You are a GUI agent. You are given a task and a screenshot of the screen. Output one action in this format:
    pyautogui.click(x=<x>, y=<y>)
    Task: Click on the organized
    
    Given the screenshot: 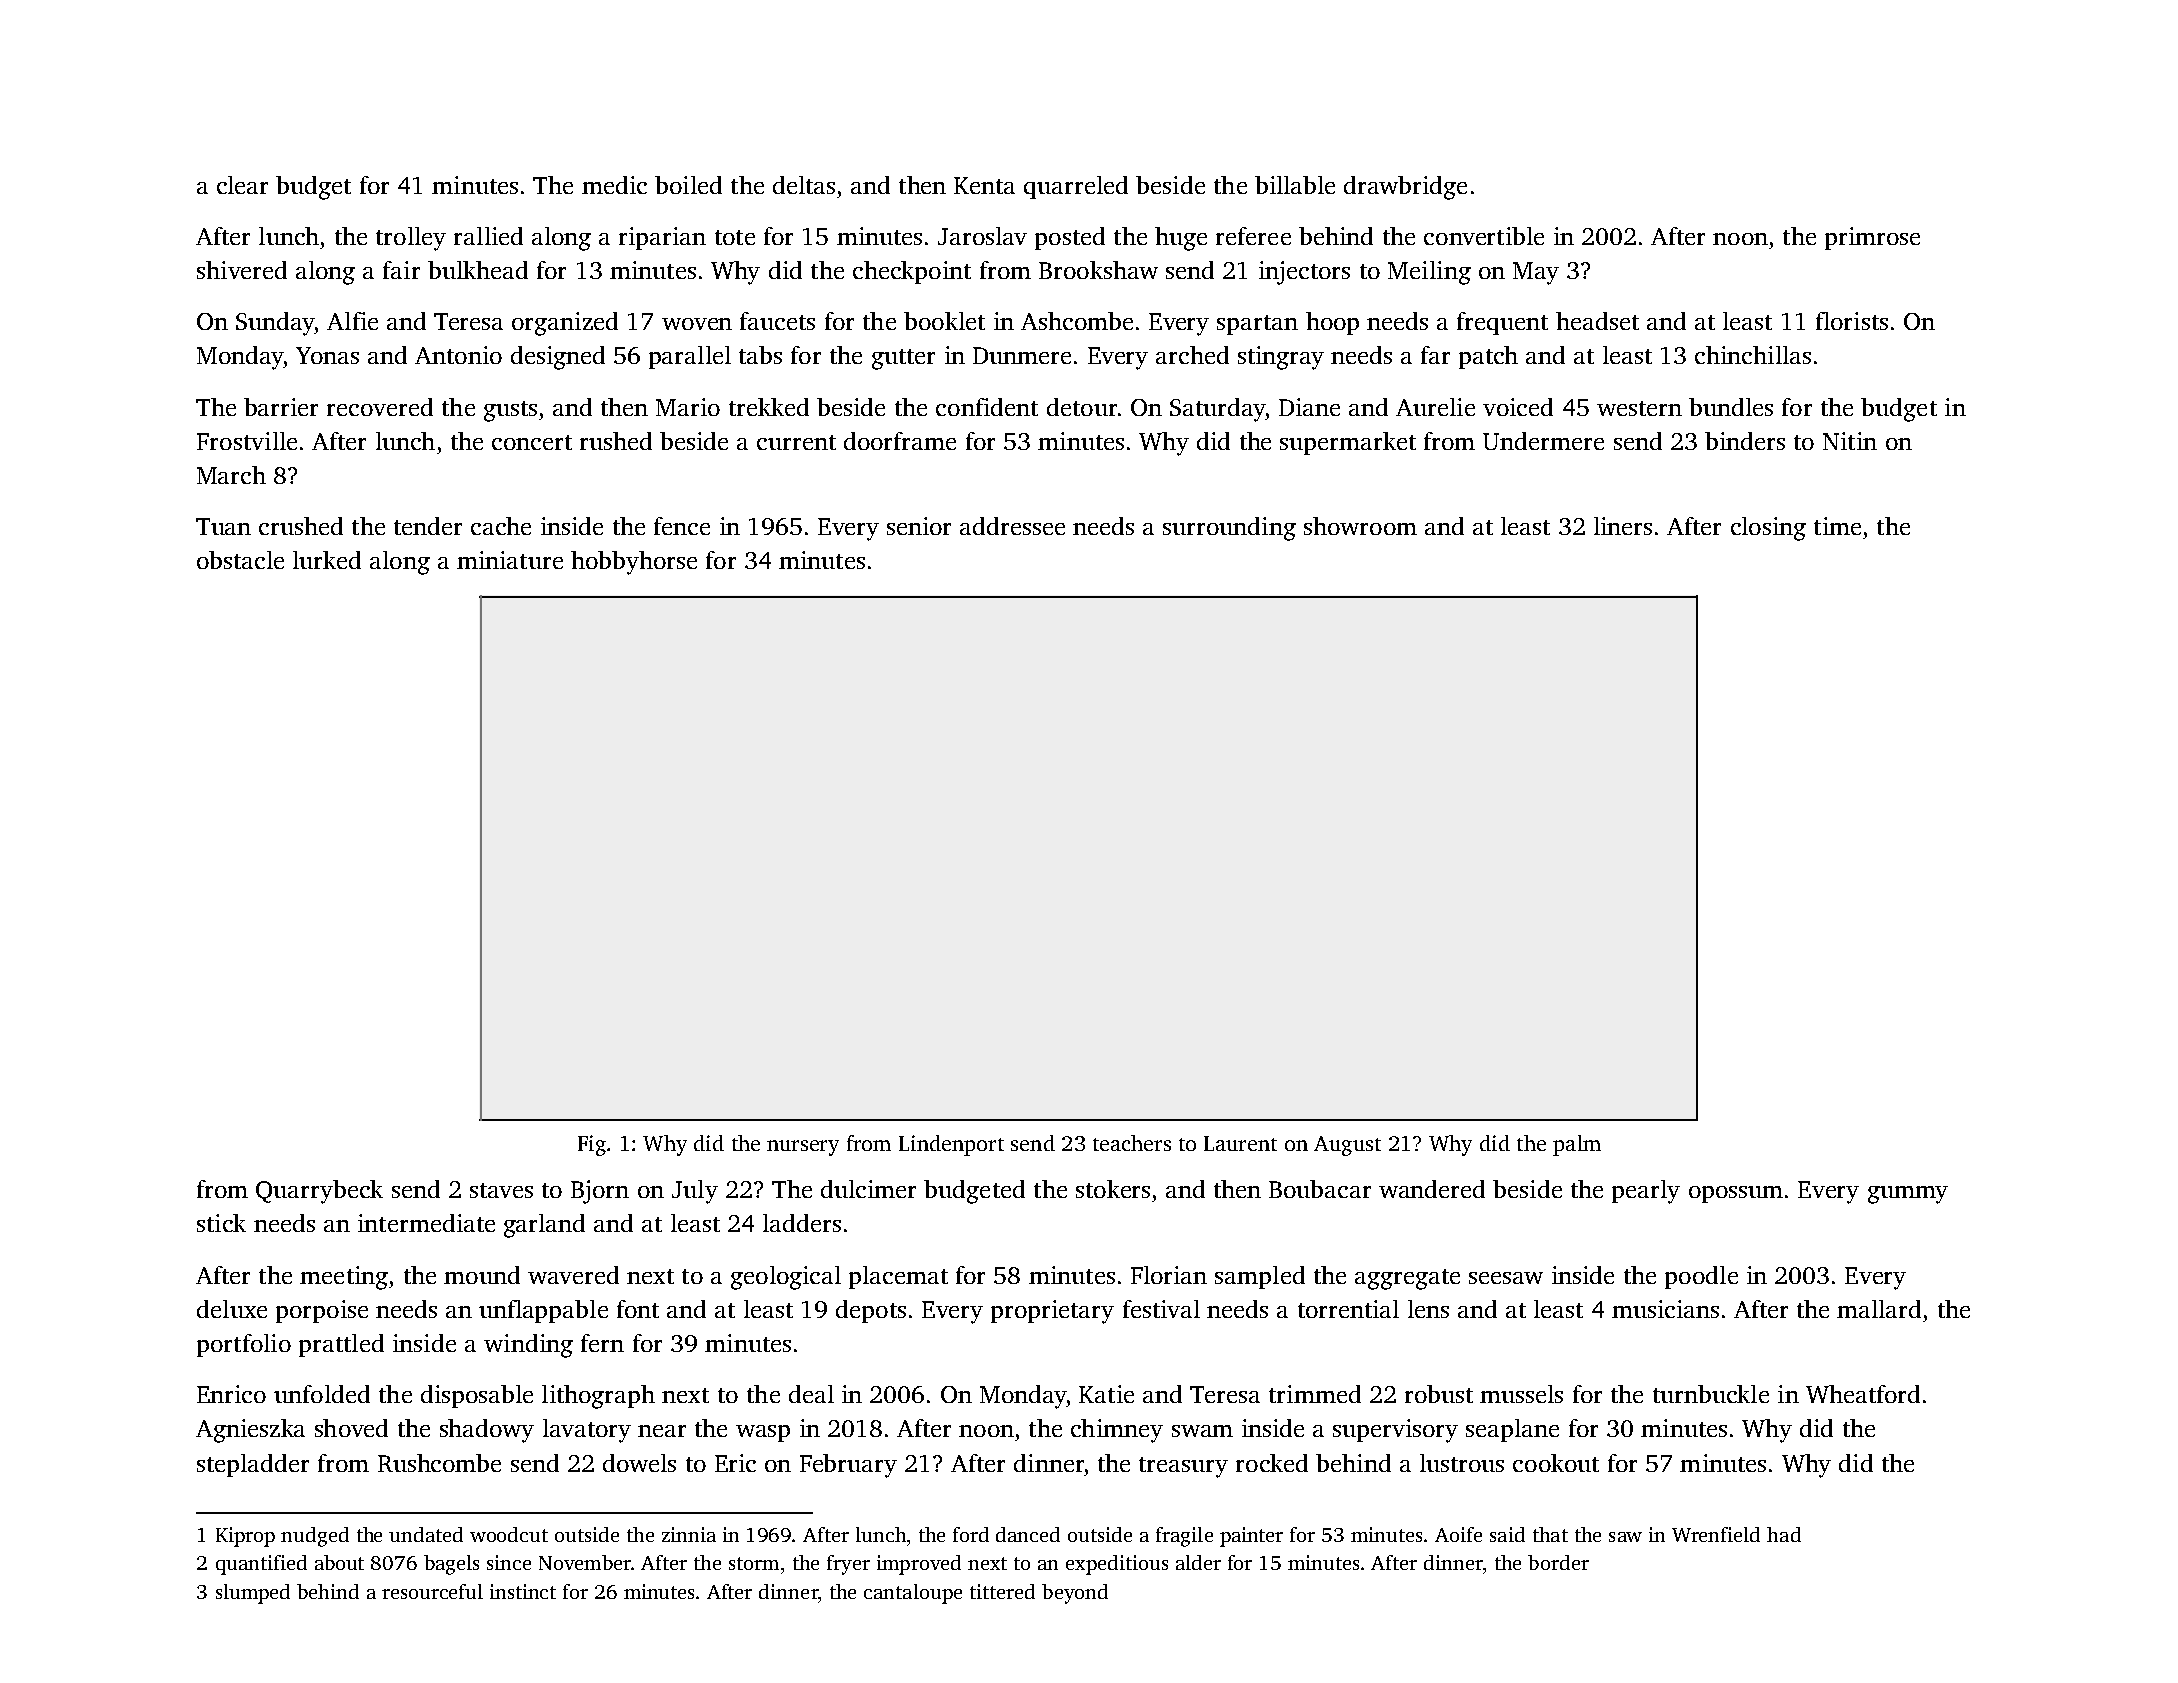 What is the action you would take?
    pyautogui.click(x=565, y=324)
